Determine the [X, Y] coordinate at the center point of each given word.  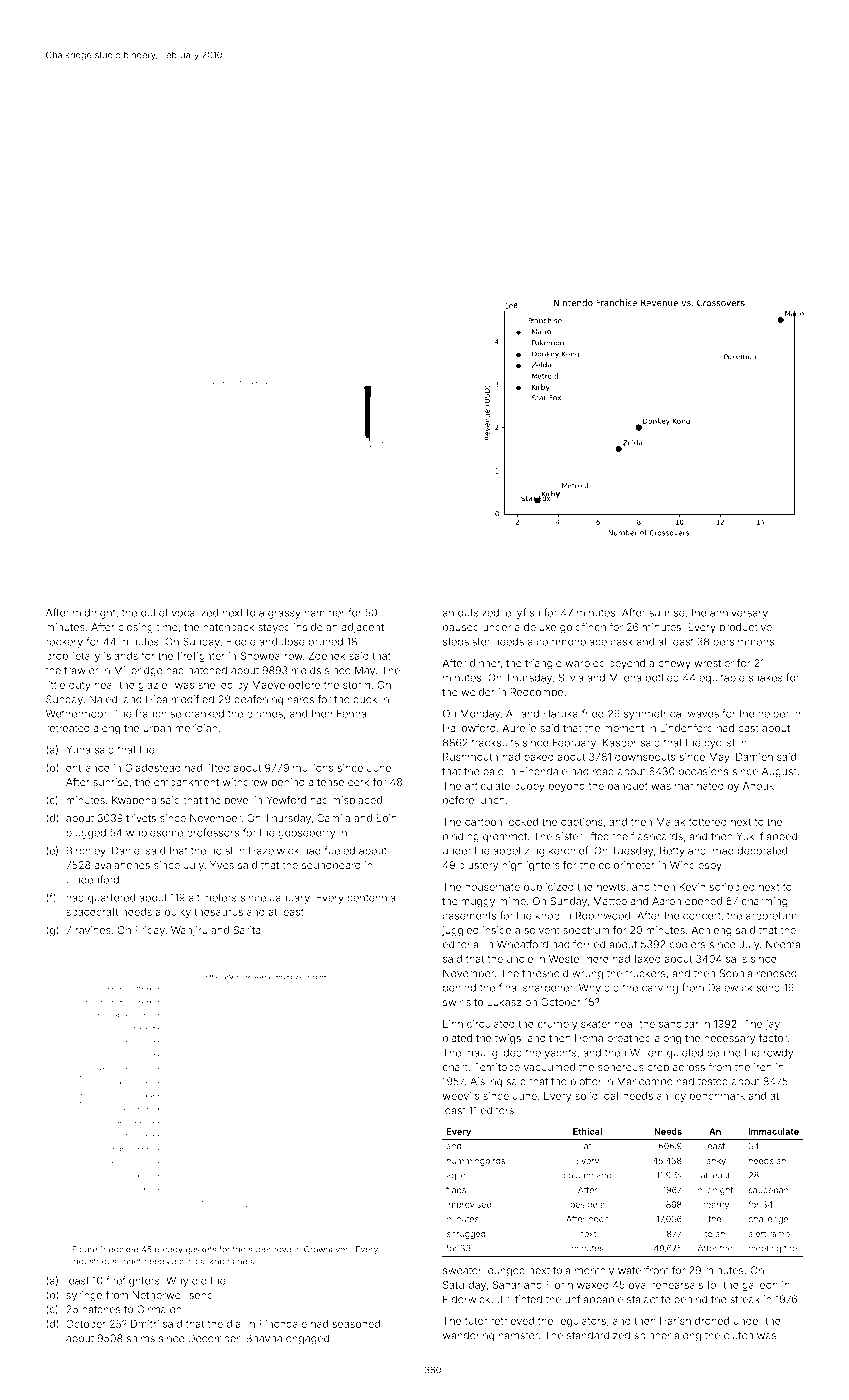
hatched [207, 670]
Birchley [86, 851]
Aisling [486, 1082]
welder [478, 692]
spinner [652, 1336]
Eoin [386, 818]
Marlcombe [645, 1081]
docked [123, 1249]
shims [141, 1338]
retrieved [512, 1321]
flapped [778, 837]
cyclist [719, 743]
